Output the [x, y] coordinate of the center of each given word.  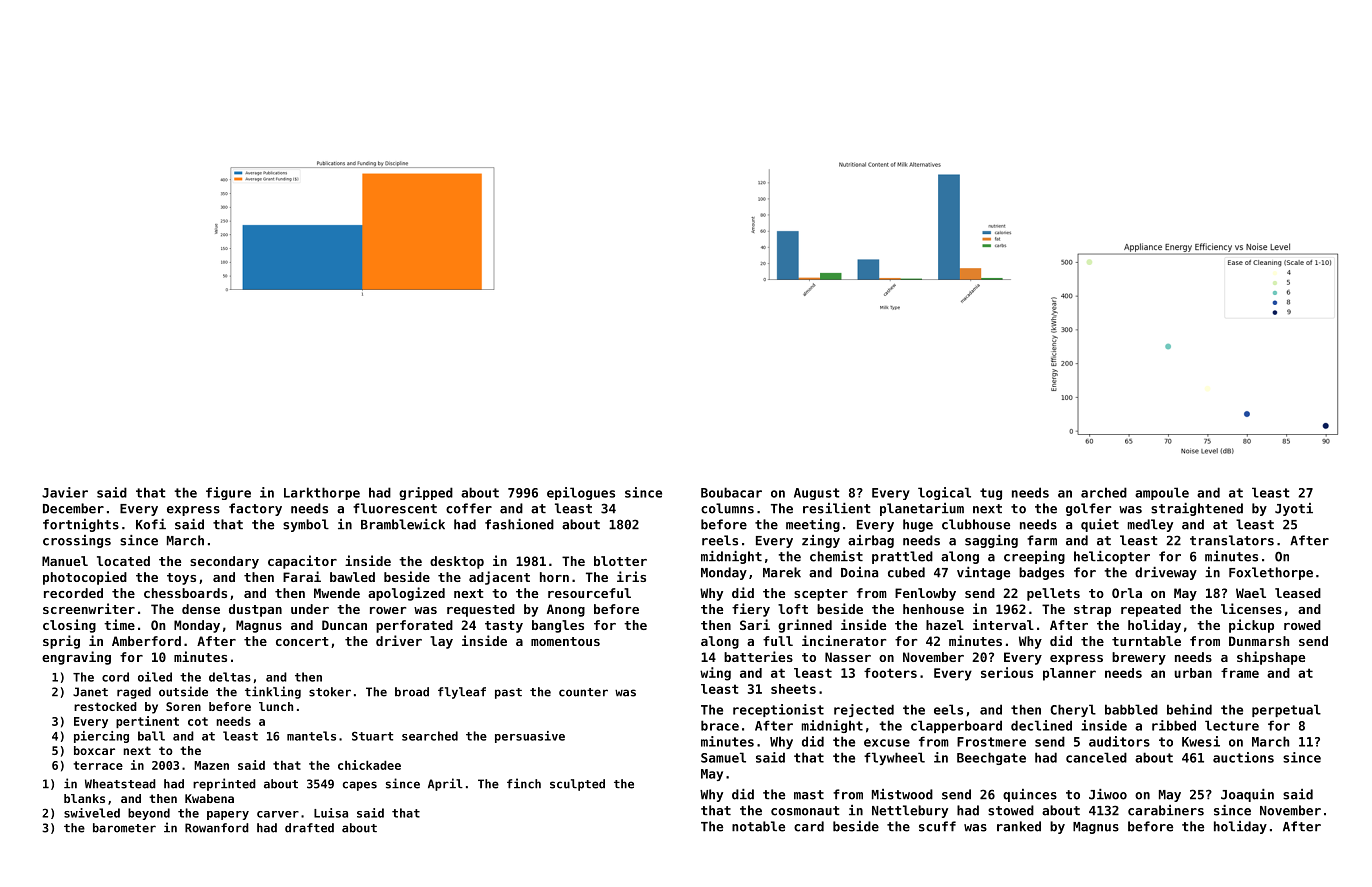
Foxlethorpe [1271, 573]
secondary [224, 562]
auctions [1243, 757]
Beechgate [991, 758]
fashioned [519, 524]
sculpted [577, 785]
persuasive [530, 737]
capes [360, 786]
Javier [65, 492]
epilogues [581, 493]
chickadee [369, 765]
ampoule [1162, 493]
